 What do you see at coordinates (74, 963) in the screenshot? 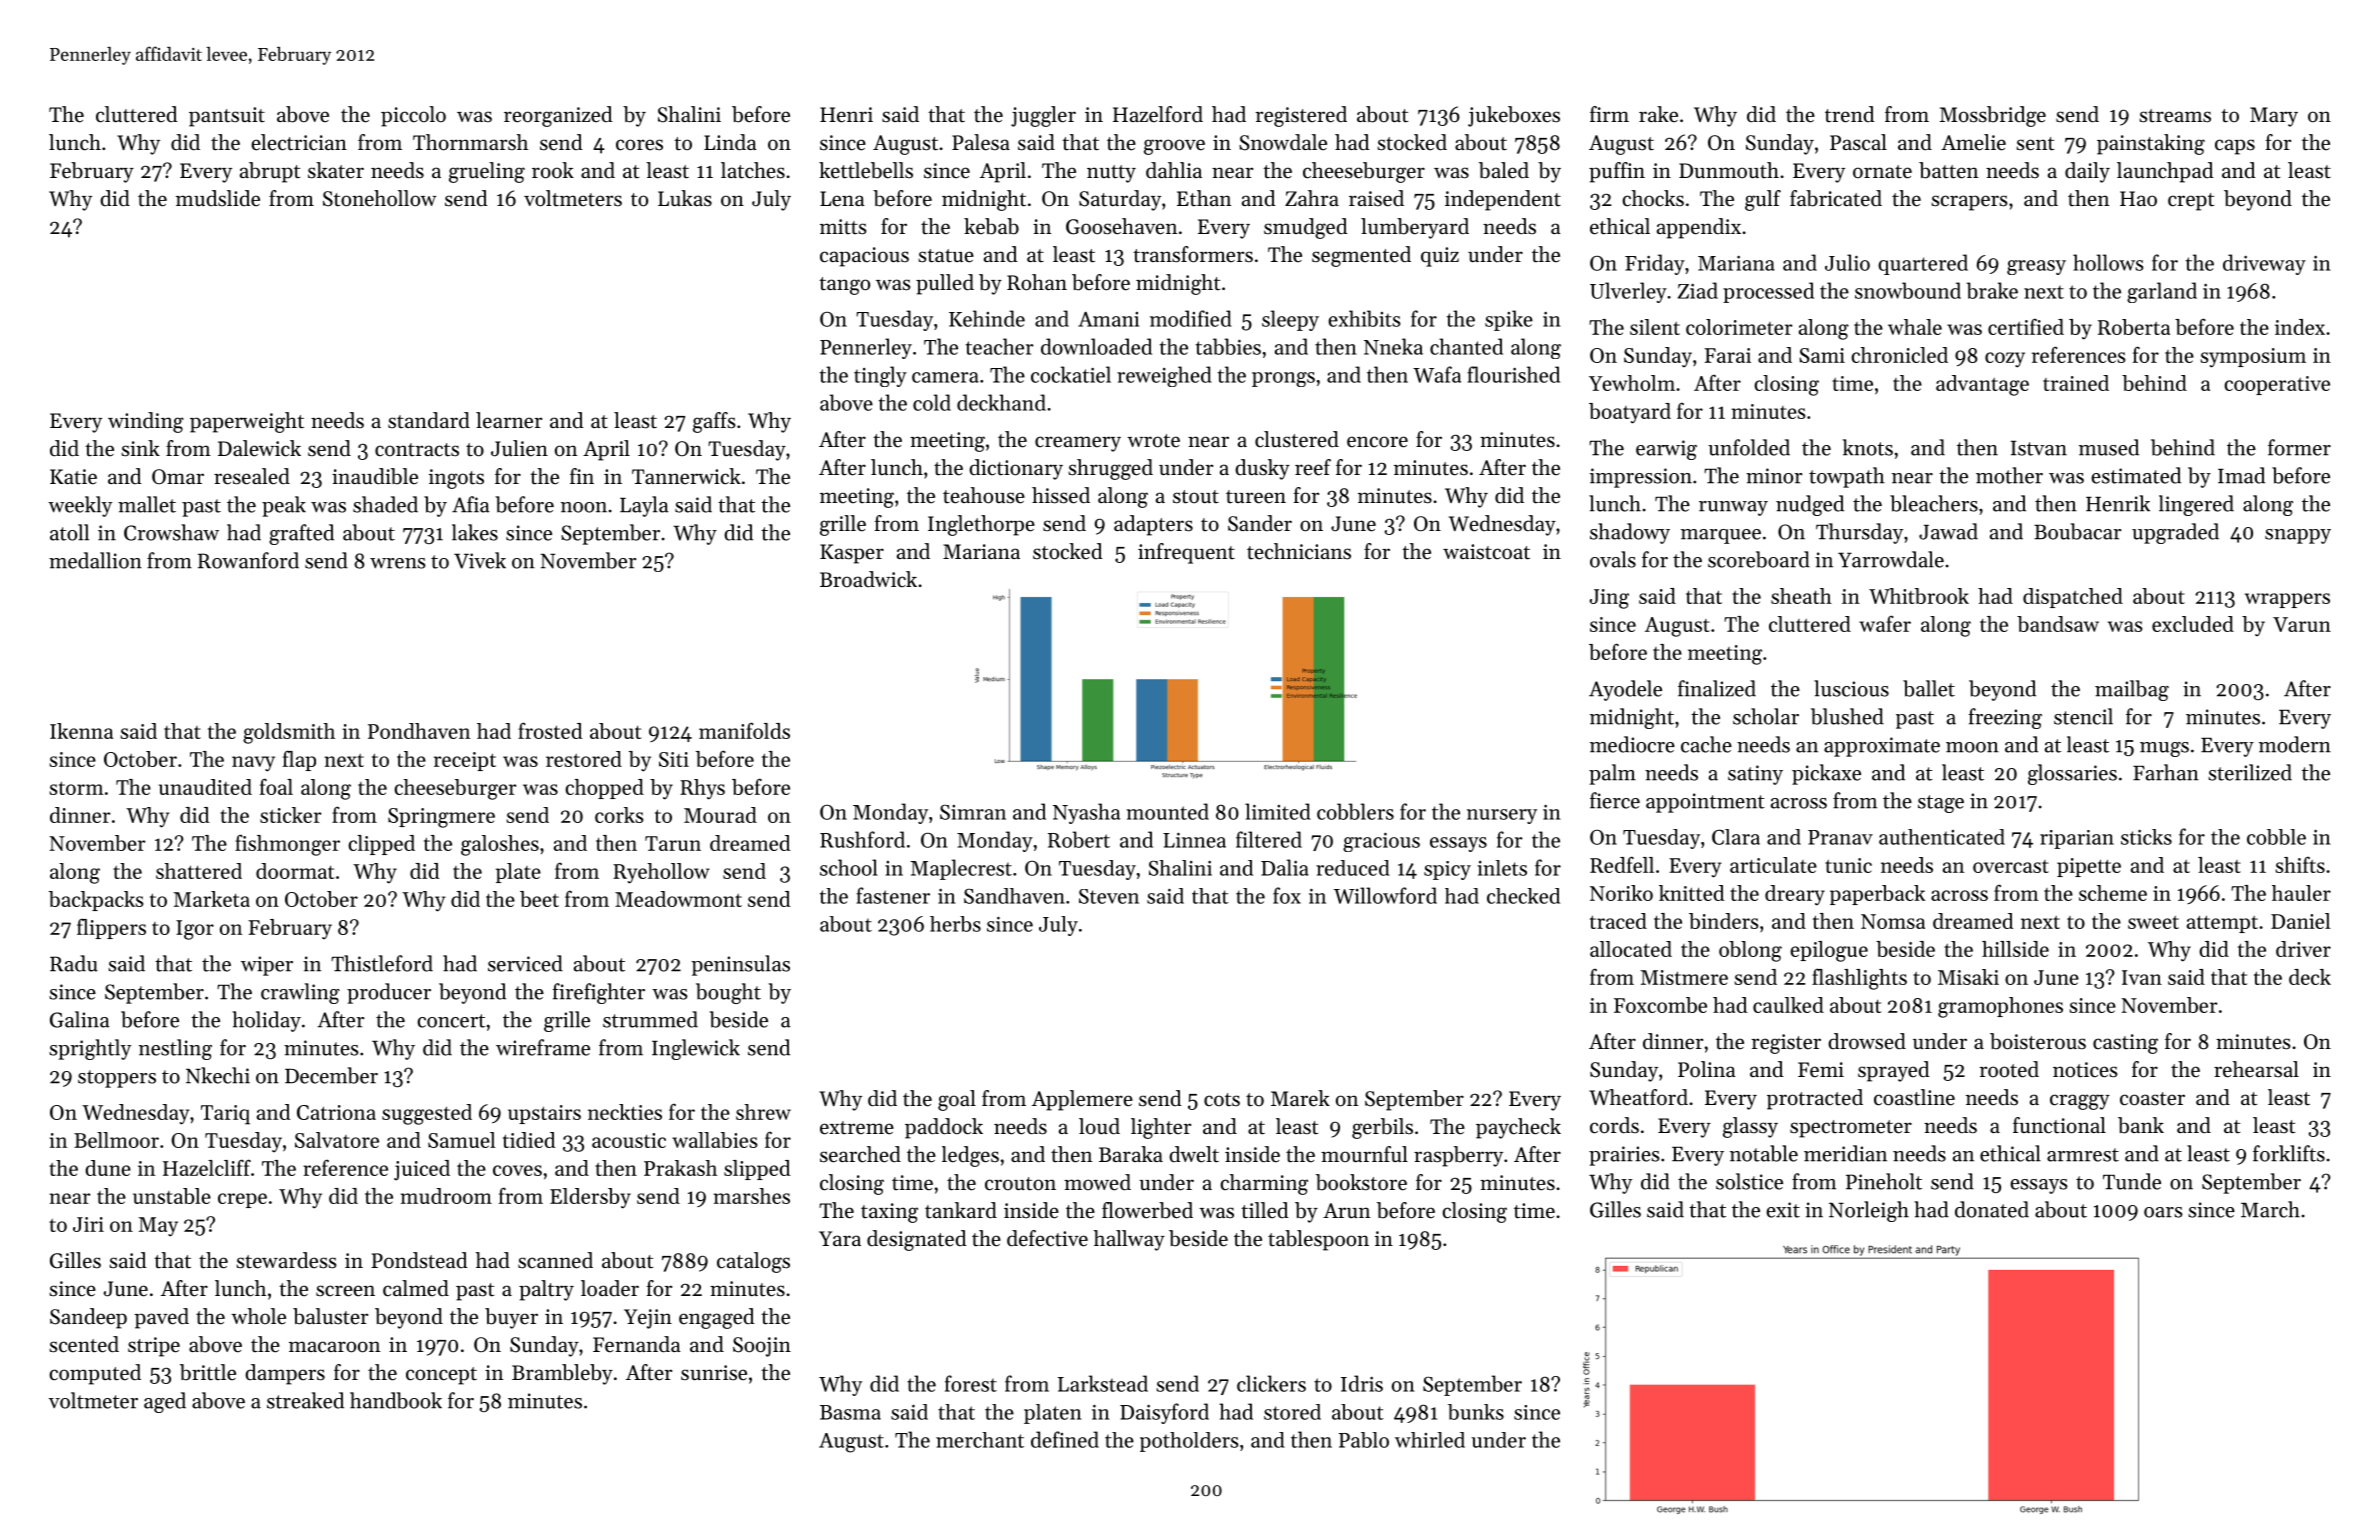
I see `Radu` at bounding box center [74, 963].
